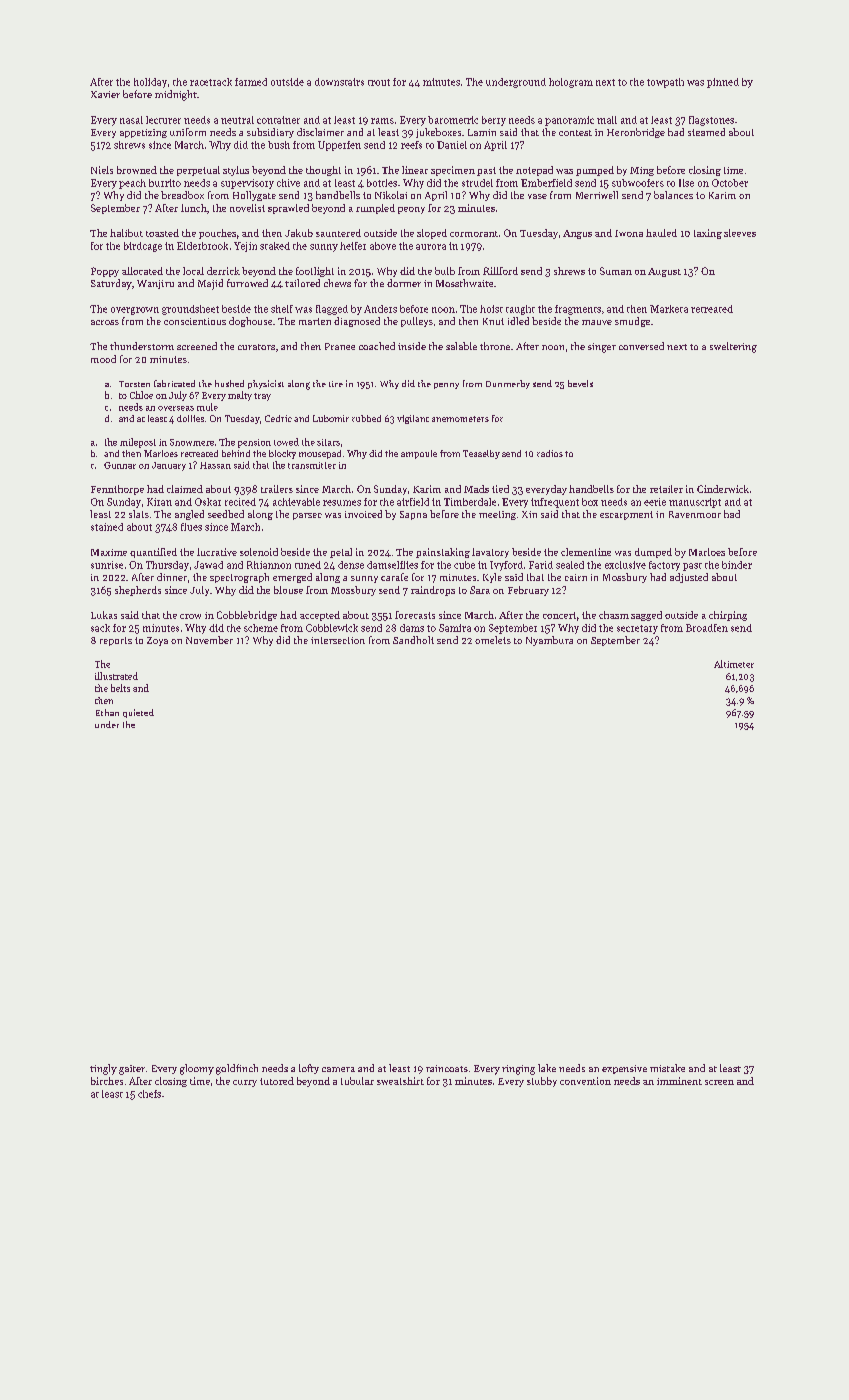 The width and height of the page is (849, 1400). Describe the element at coordinates (149, 1094) in the page. I see `chefs` at that location.
